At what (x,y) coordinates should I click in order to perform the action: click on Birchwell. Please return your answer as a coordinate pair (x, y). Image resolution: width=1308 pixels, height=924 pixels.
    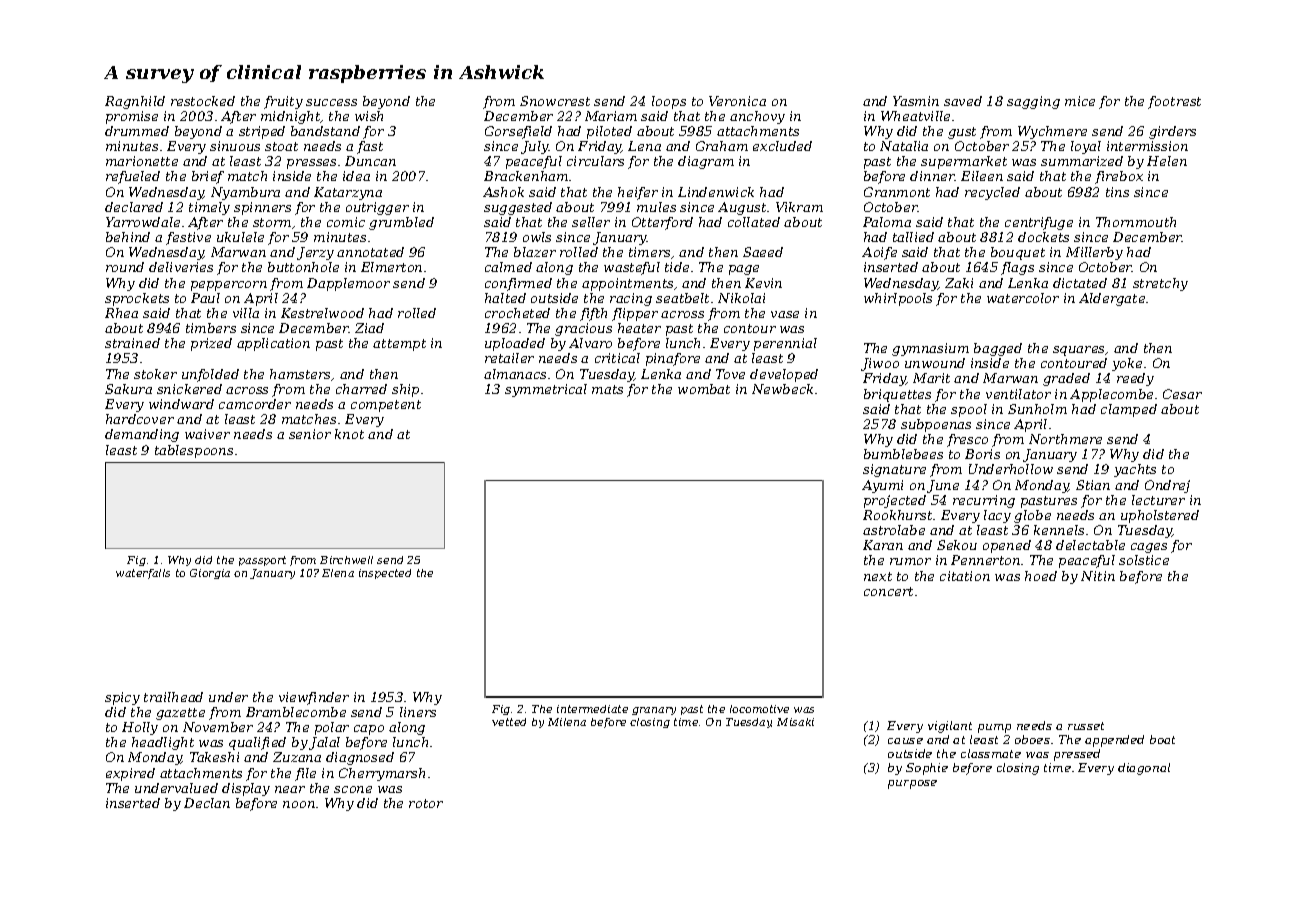
    Looking at the image, I should click on (346, 560).
